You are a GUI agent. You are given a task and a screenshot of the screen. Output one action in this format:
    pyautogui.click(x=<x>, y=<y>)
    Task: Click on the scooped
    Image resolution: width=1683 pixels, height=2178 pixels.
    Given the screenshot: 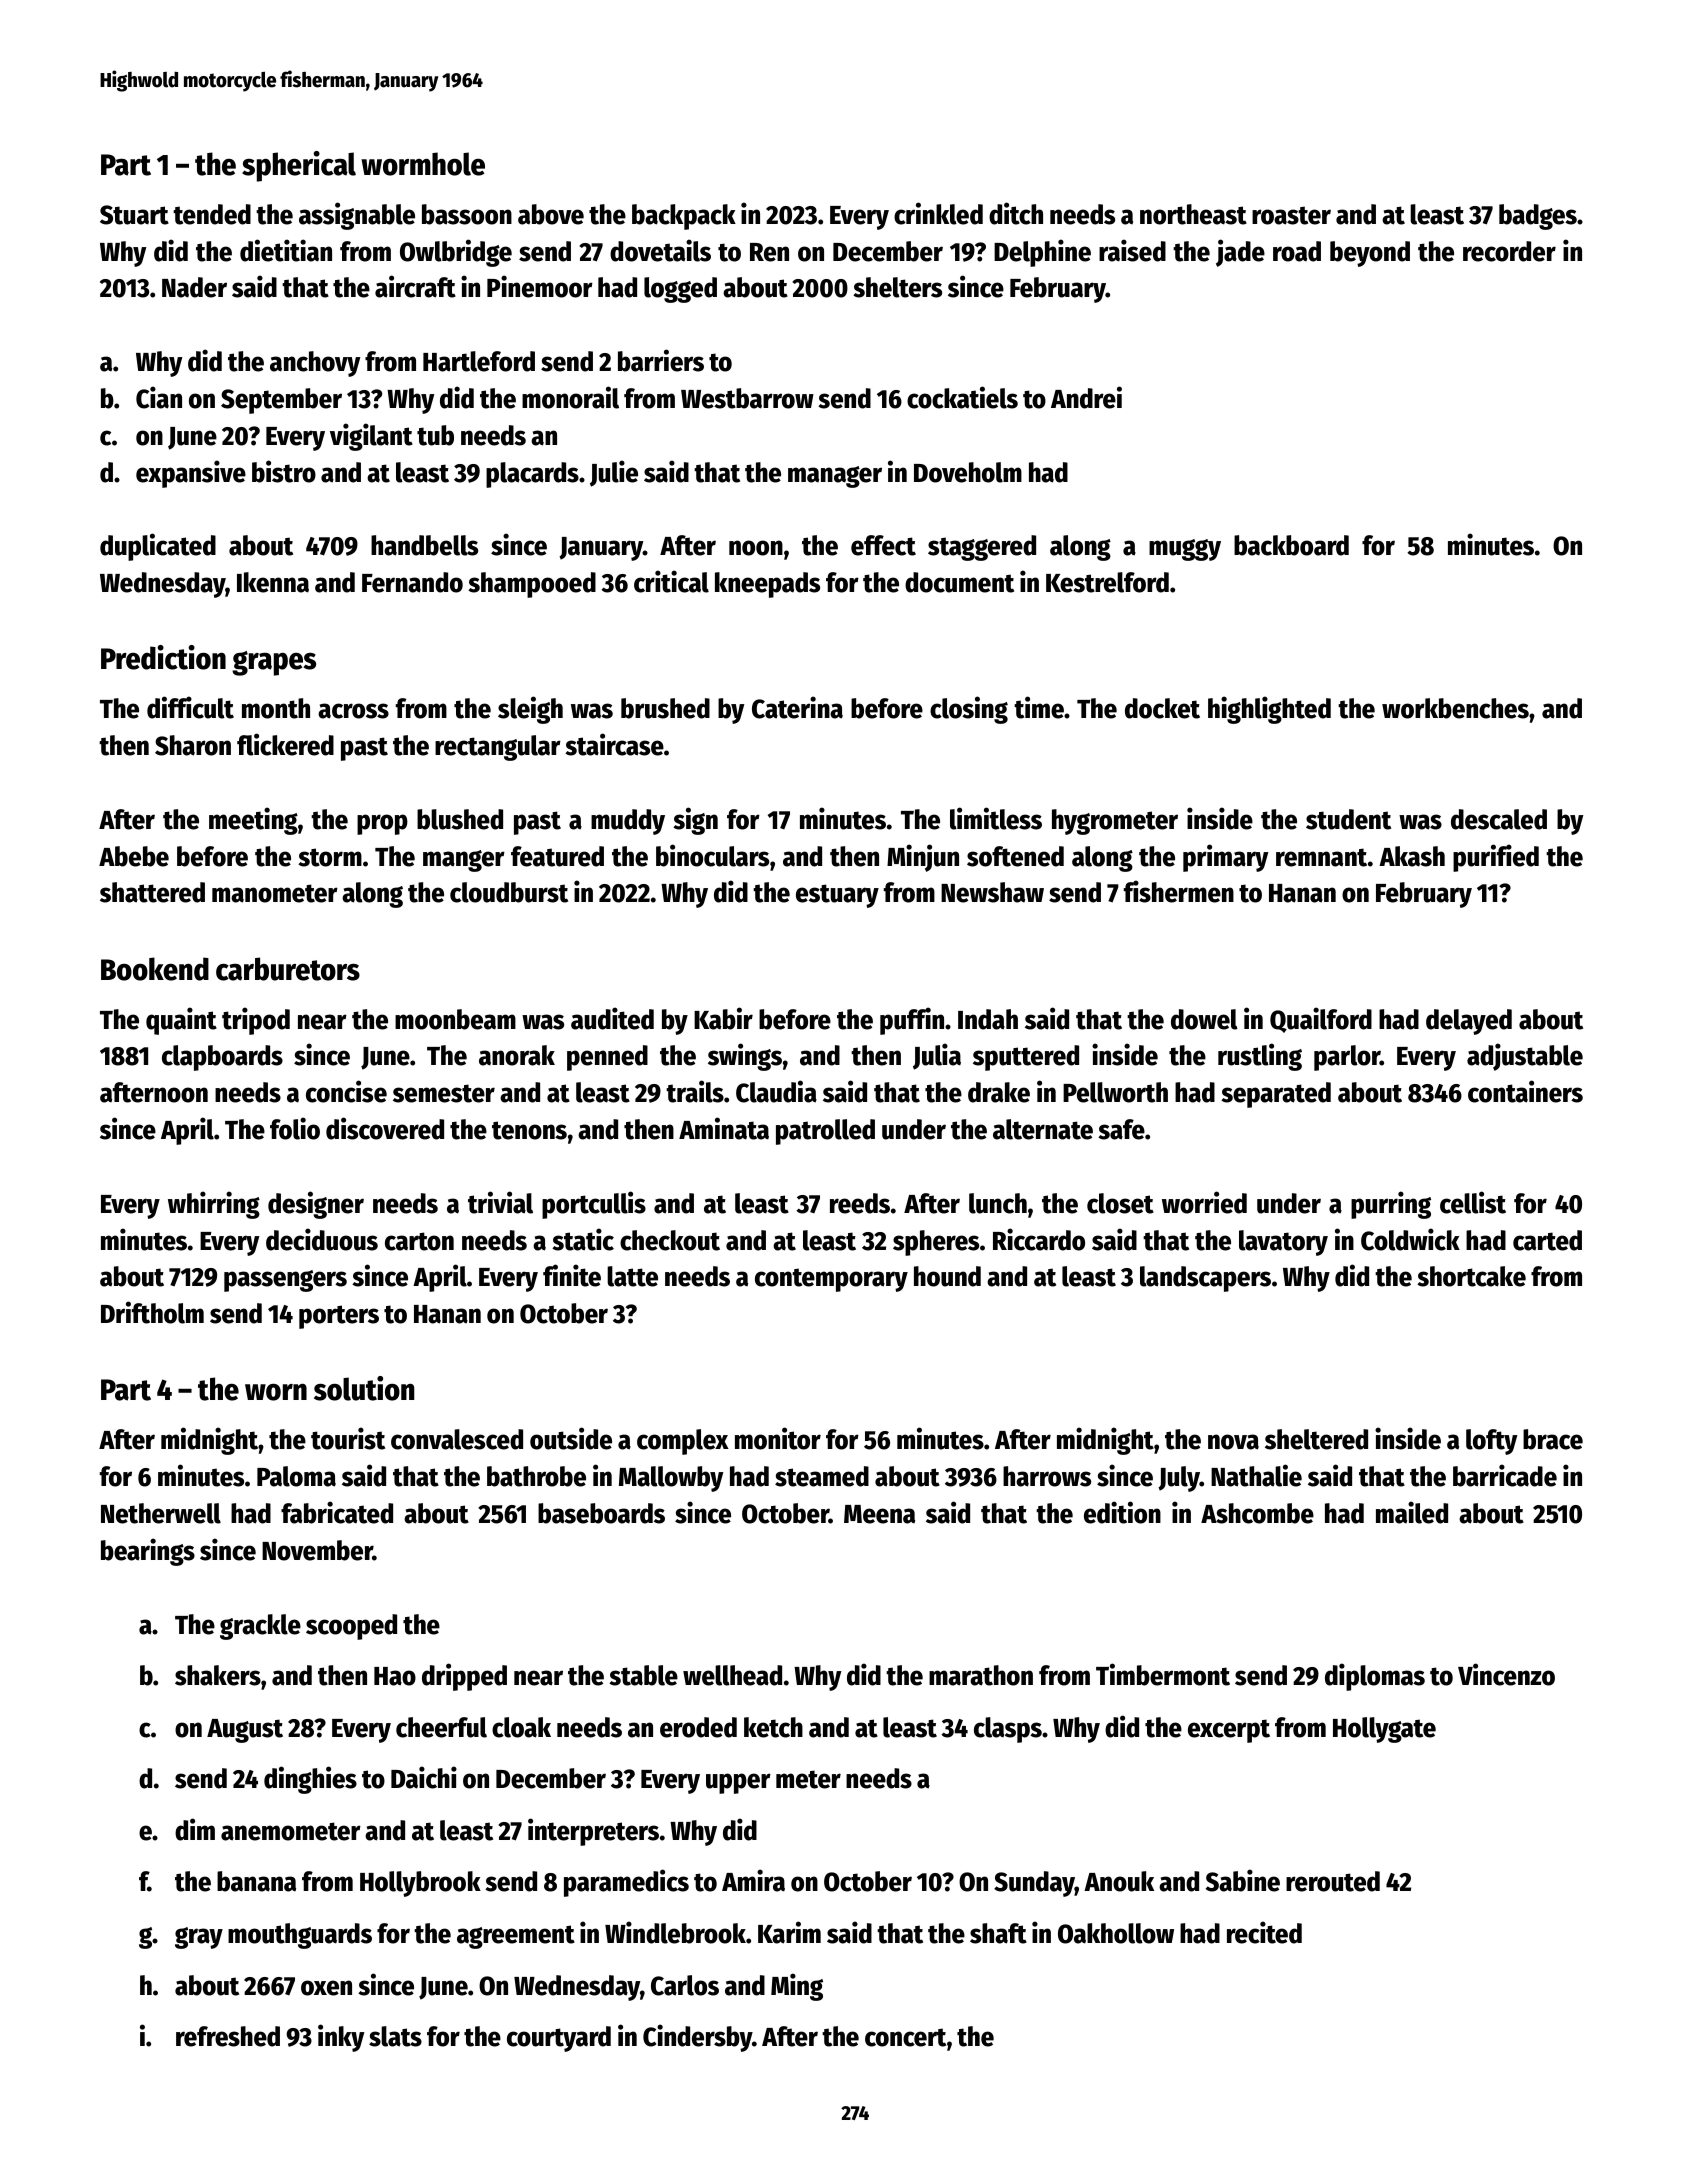 What is the action you would take?
    pyautogui.click(x=351, y=1627)
